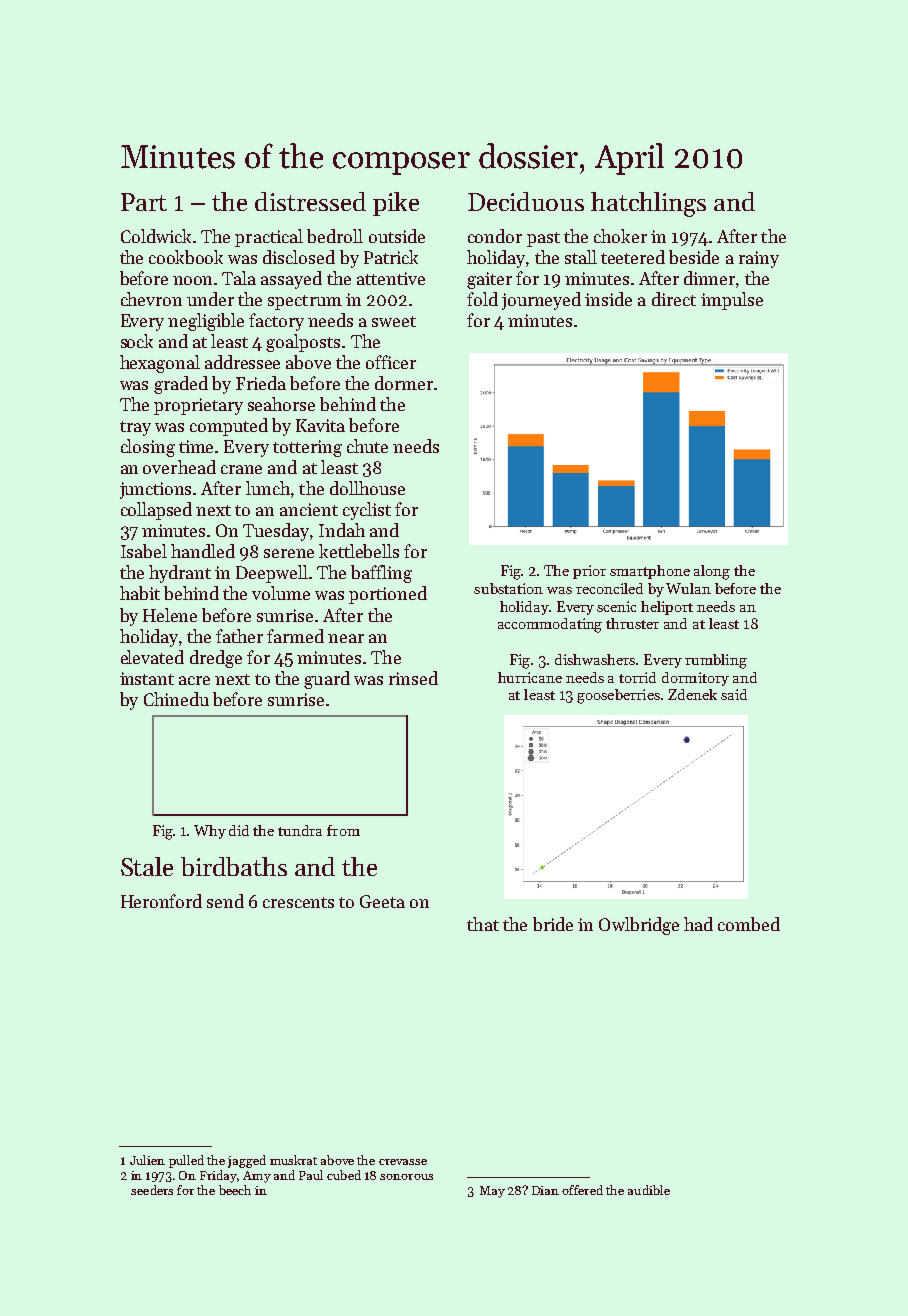 This screenshot has width=908, height=1316. What do you see at coordinates (759, 259) in the screenshot?
I see `rainy` at bounding box center [759, 259].
